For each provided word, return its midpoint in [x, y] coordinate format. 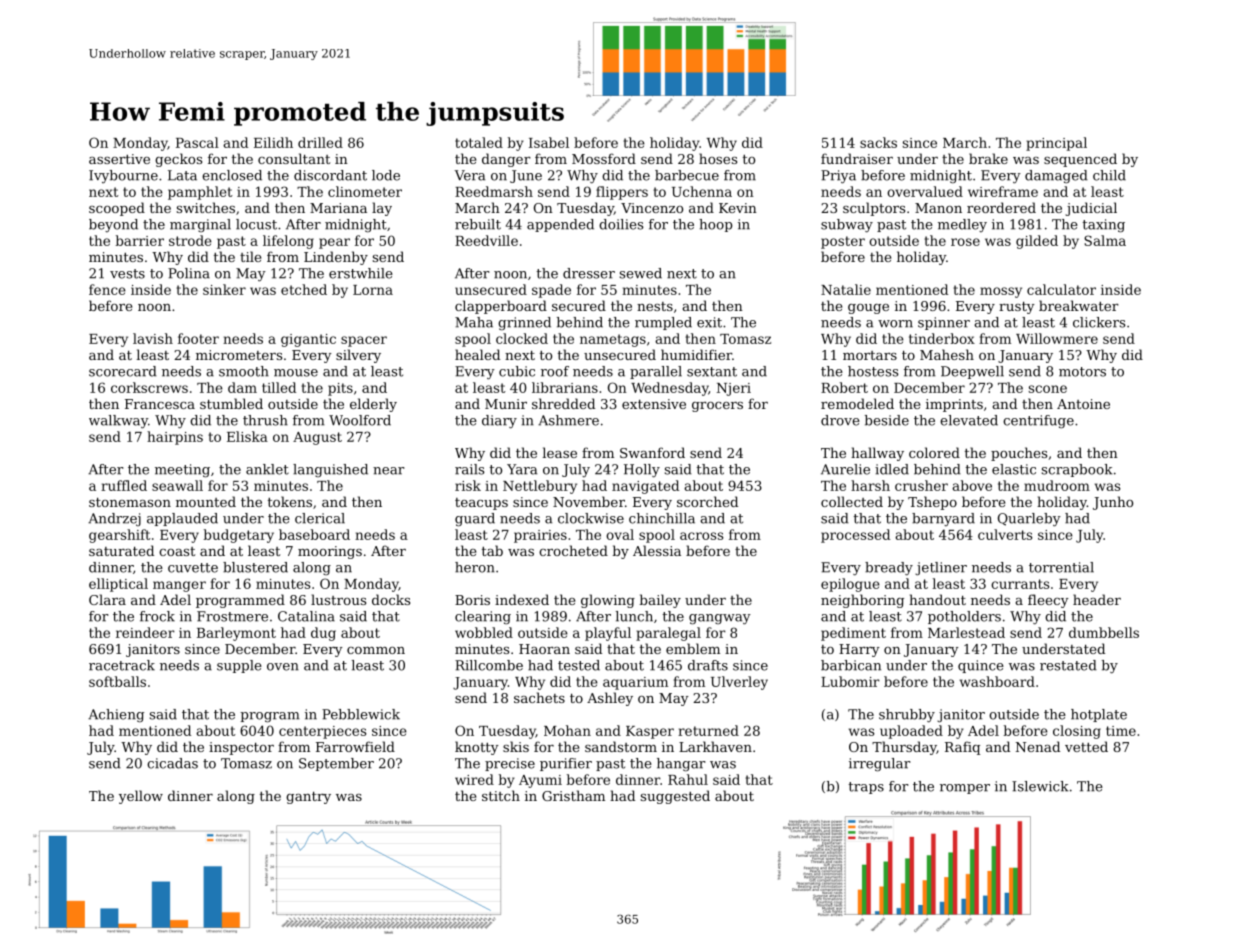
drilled [320, 142]
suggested [675, 797]
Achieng [116, 715]
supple [239, 666]
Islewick [1040, 786]
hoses [718, 158]
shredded [563, 403]
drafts [708, 665]
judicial [1091, 209]
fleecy [1048, 601]
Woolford [360, 420]
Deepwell [972, 372]
